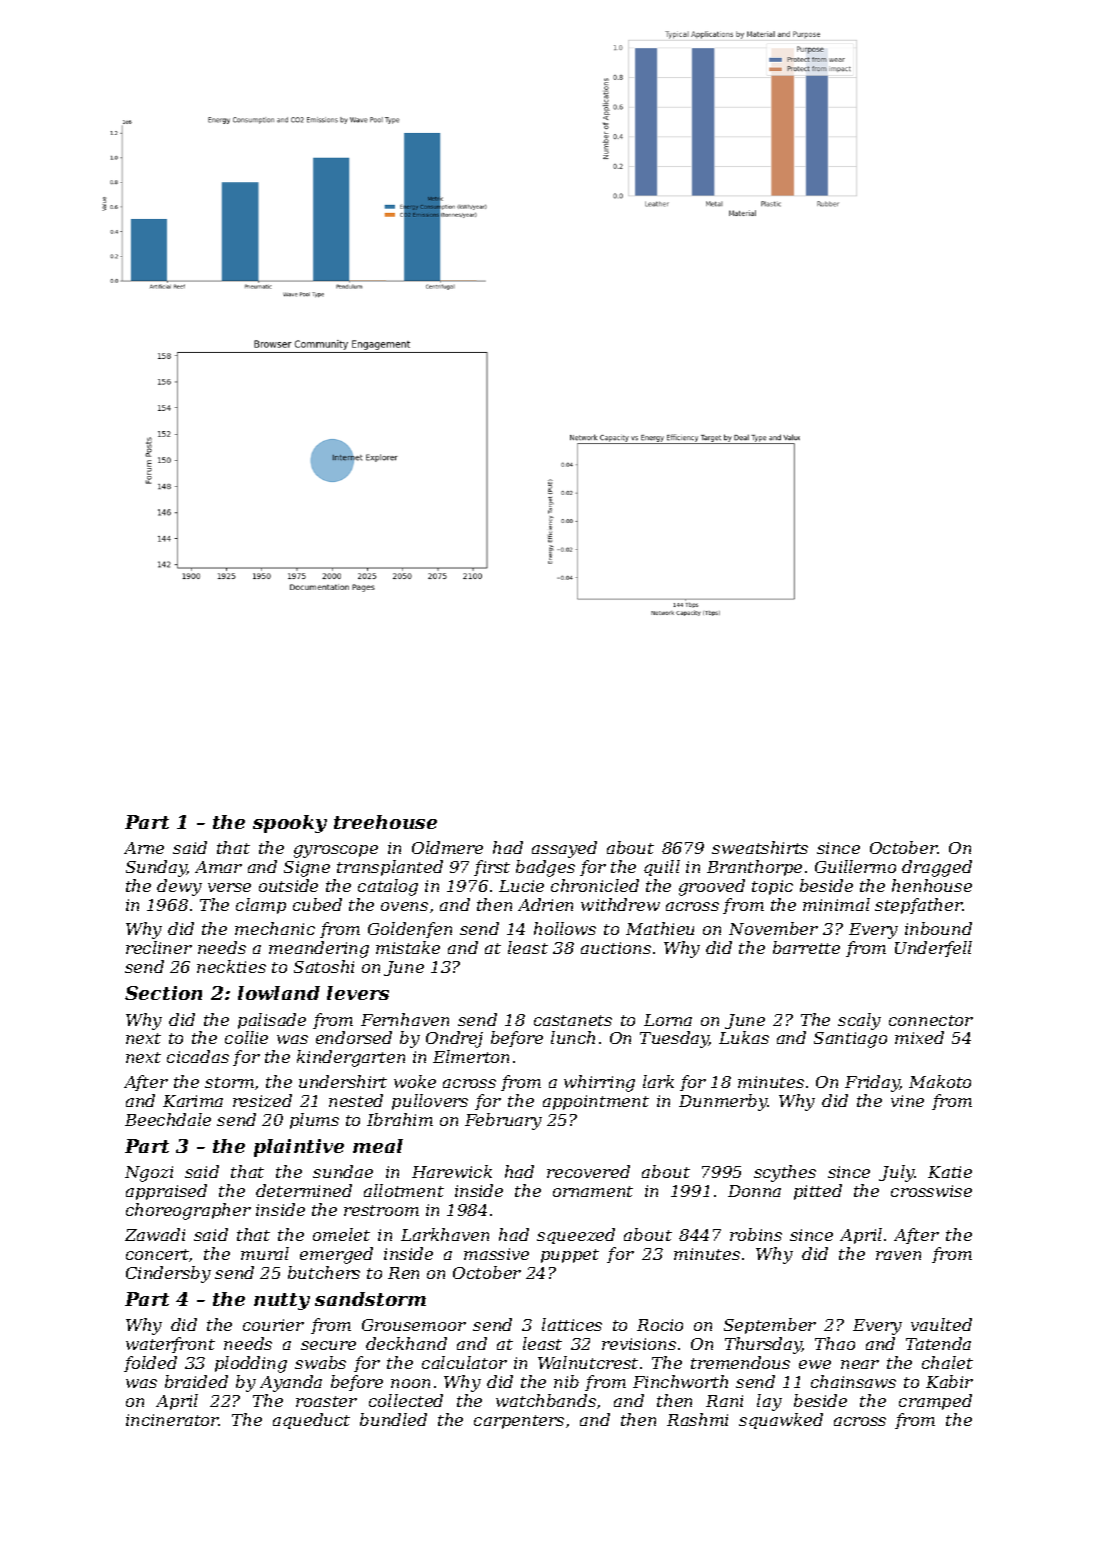 The width and height of the screenshot is (1098, 1554). What do you see at coordinates (170, 1345) in the screenshot?
I see `waterfront` at bounding box center [170, 1345].
